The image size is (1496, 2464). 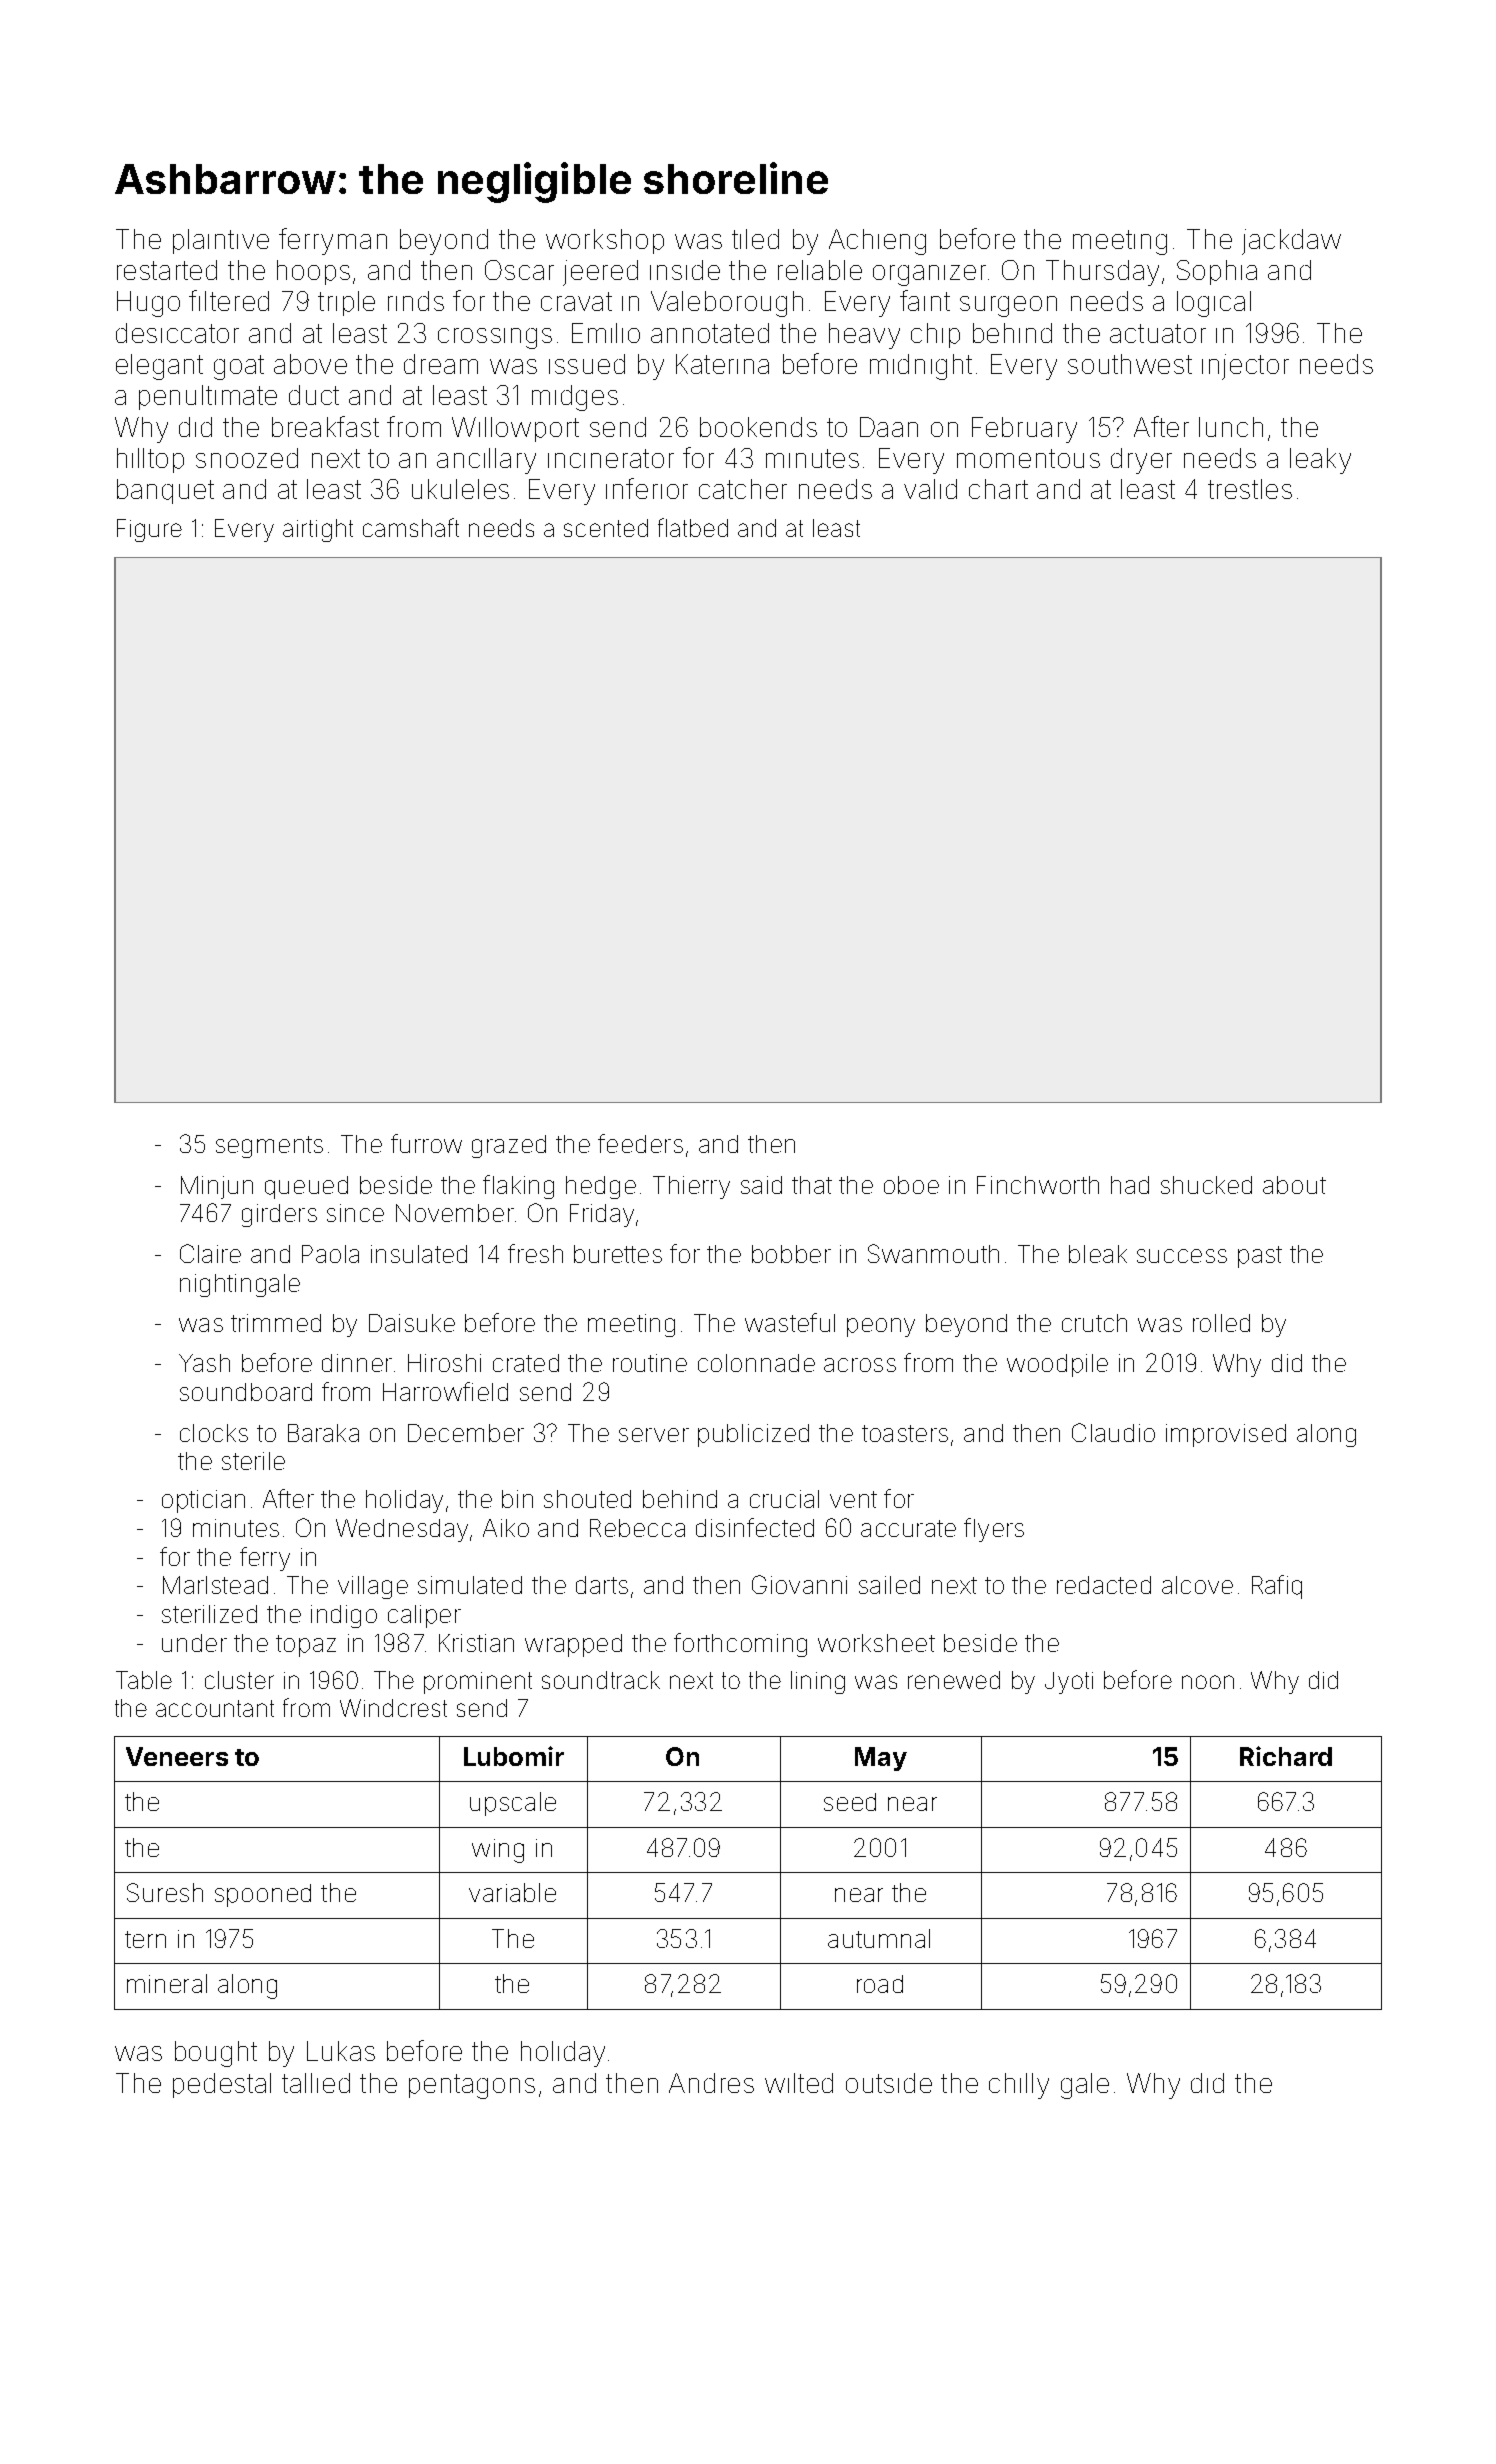 I want to click on topaz, so click(x=306, y=1646).
